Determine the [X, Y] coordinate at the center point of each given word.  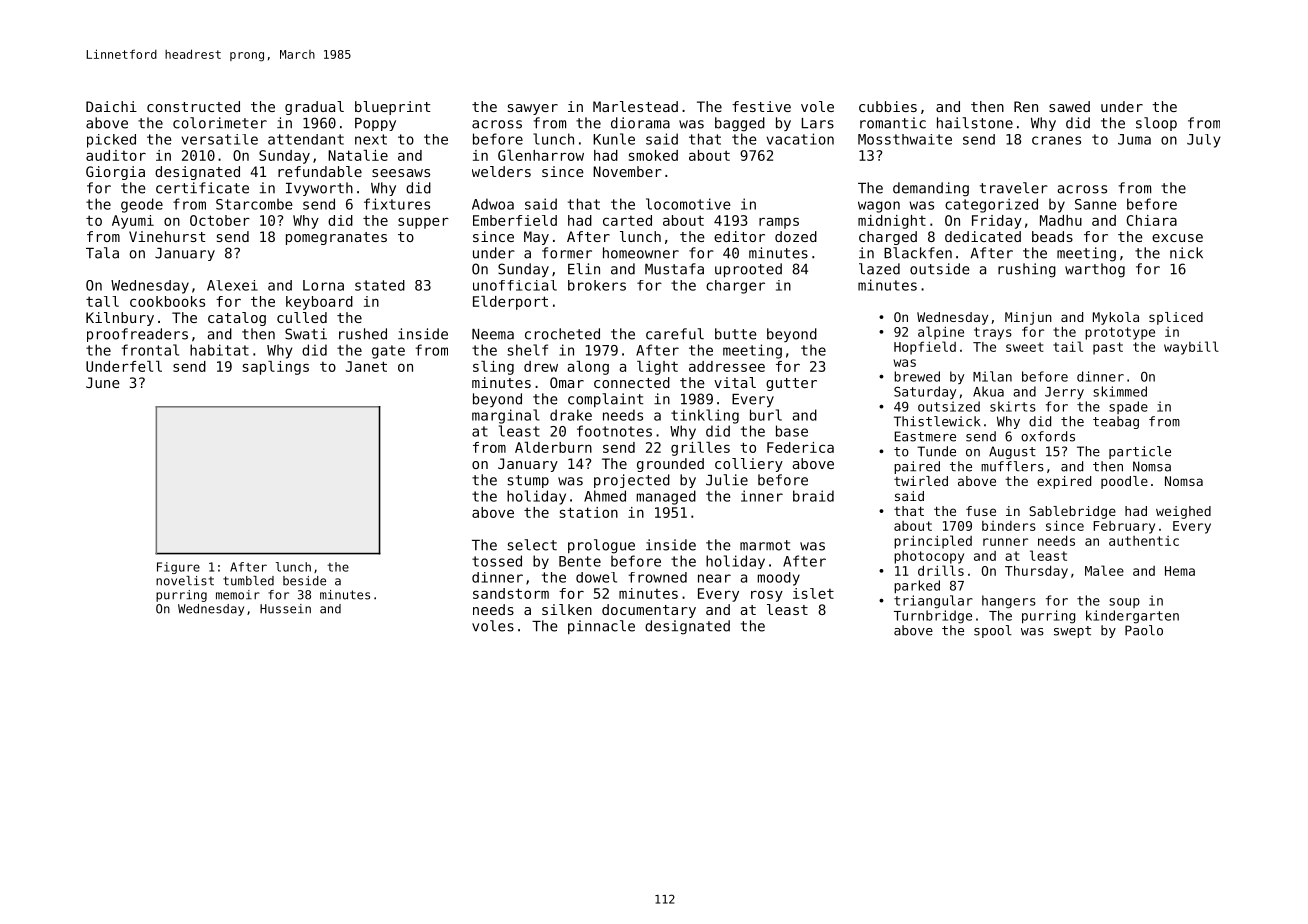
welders [501, 171]
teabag [1116, 422]
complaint [605, 400]
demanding [931, 189]
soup [1124, 603]
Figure [178, 568]
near [714, 578]
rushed [363, 334]
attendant [306, 139]
